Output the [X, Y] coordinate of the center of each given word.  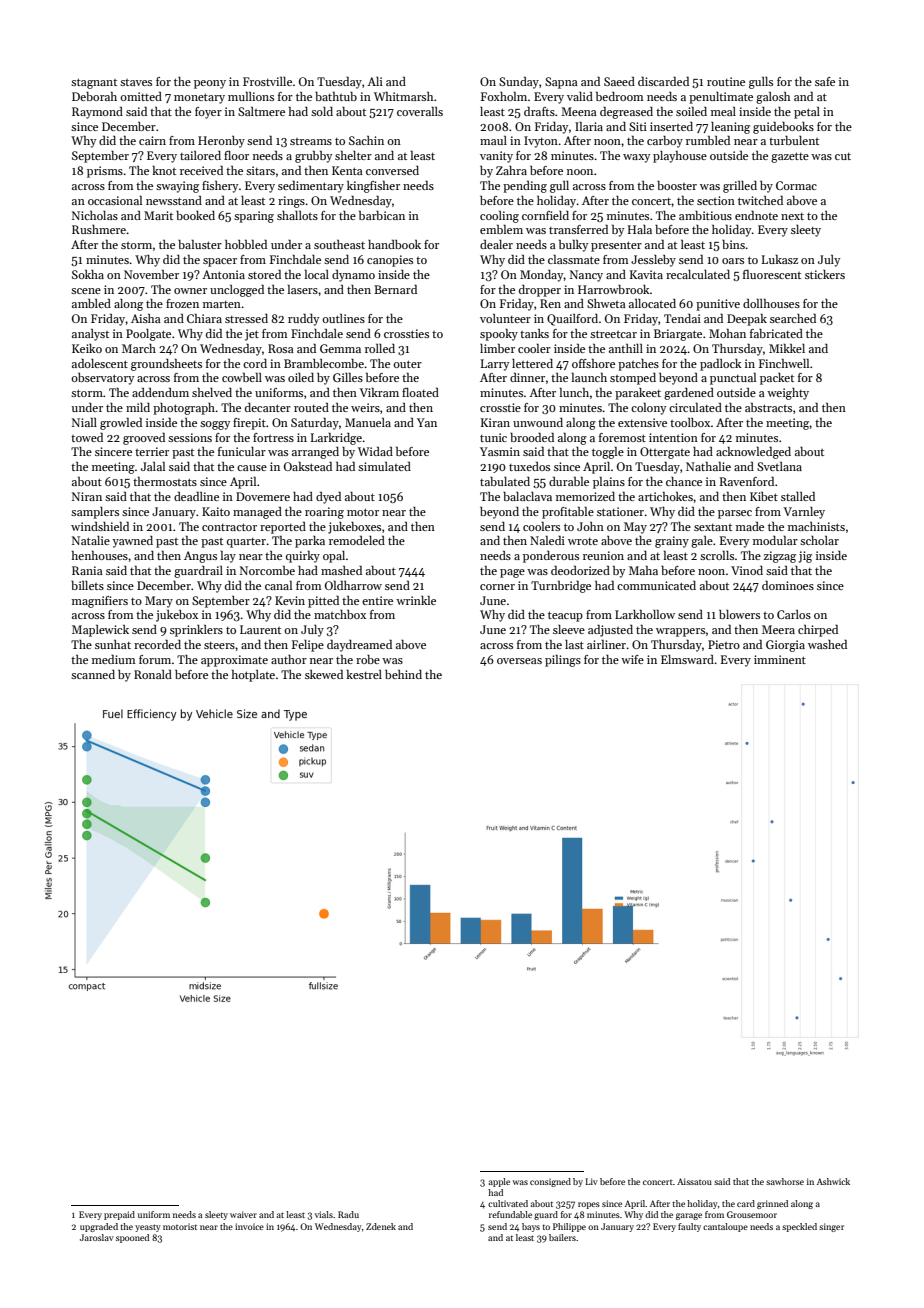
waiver [243, 1214]
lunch [574, 392]
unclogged [237, 291]
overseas [519, 661]
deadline [196, 496]
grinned [772, 1204]
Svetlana [779, 466]
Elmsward [687, 659]
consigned [550, 1182]
